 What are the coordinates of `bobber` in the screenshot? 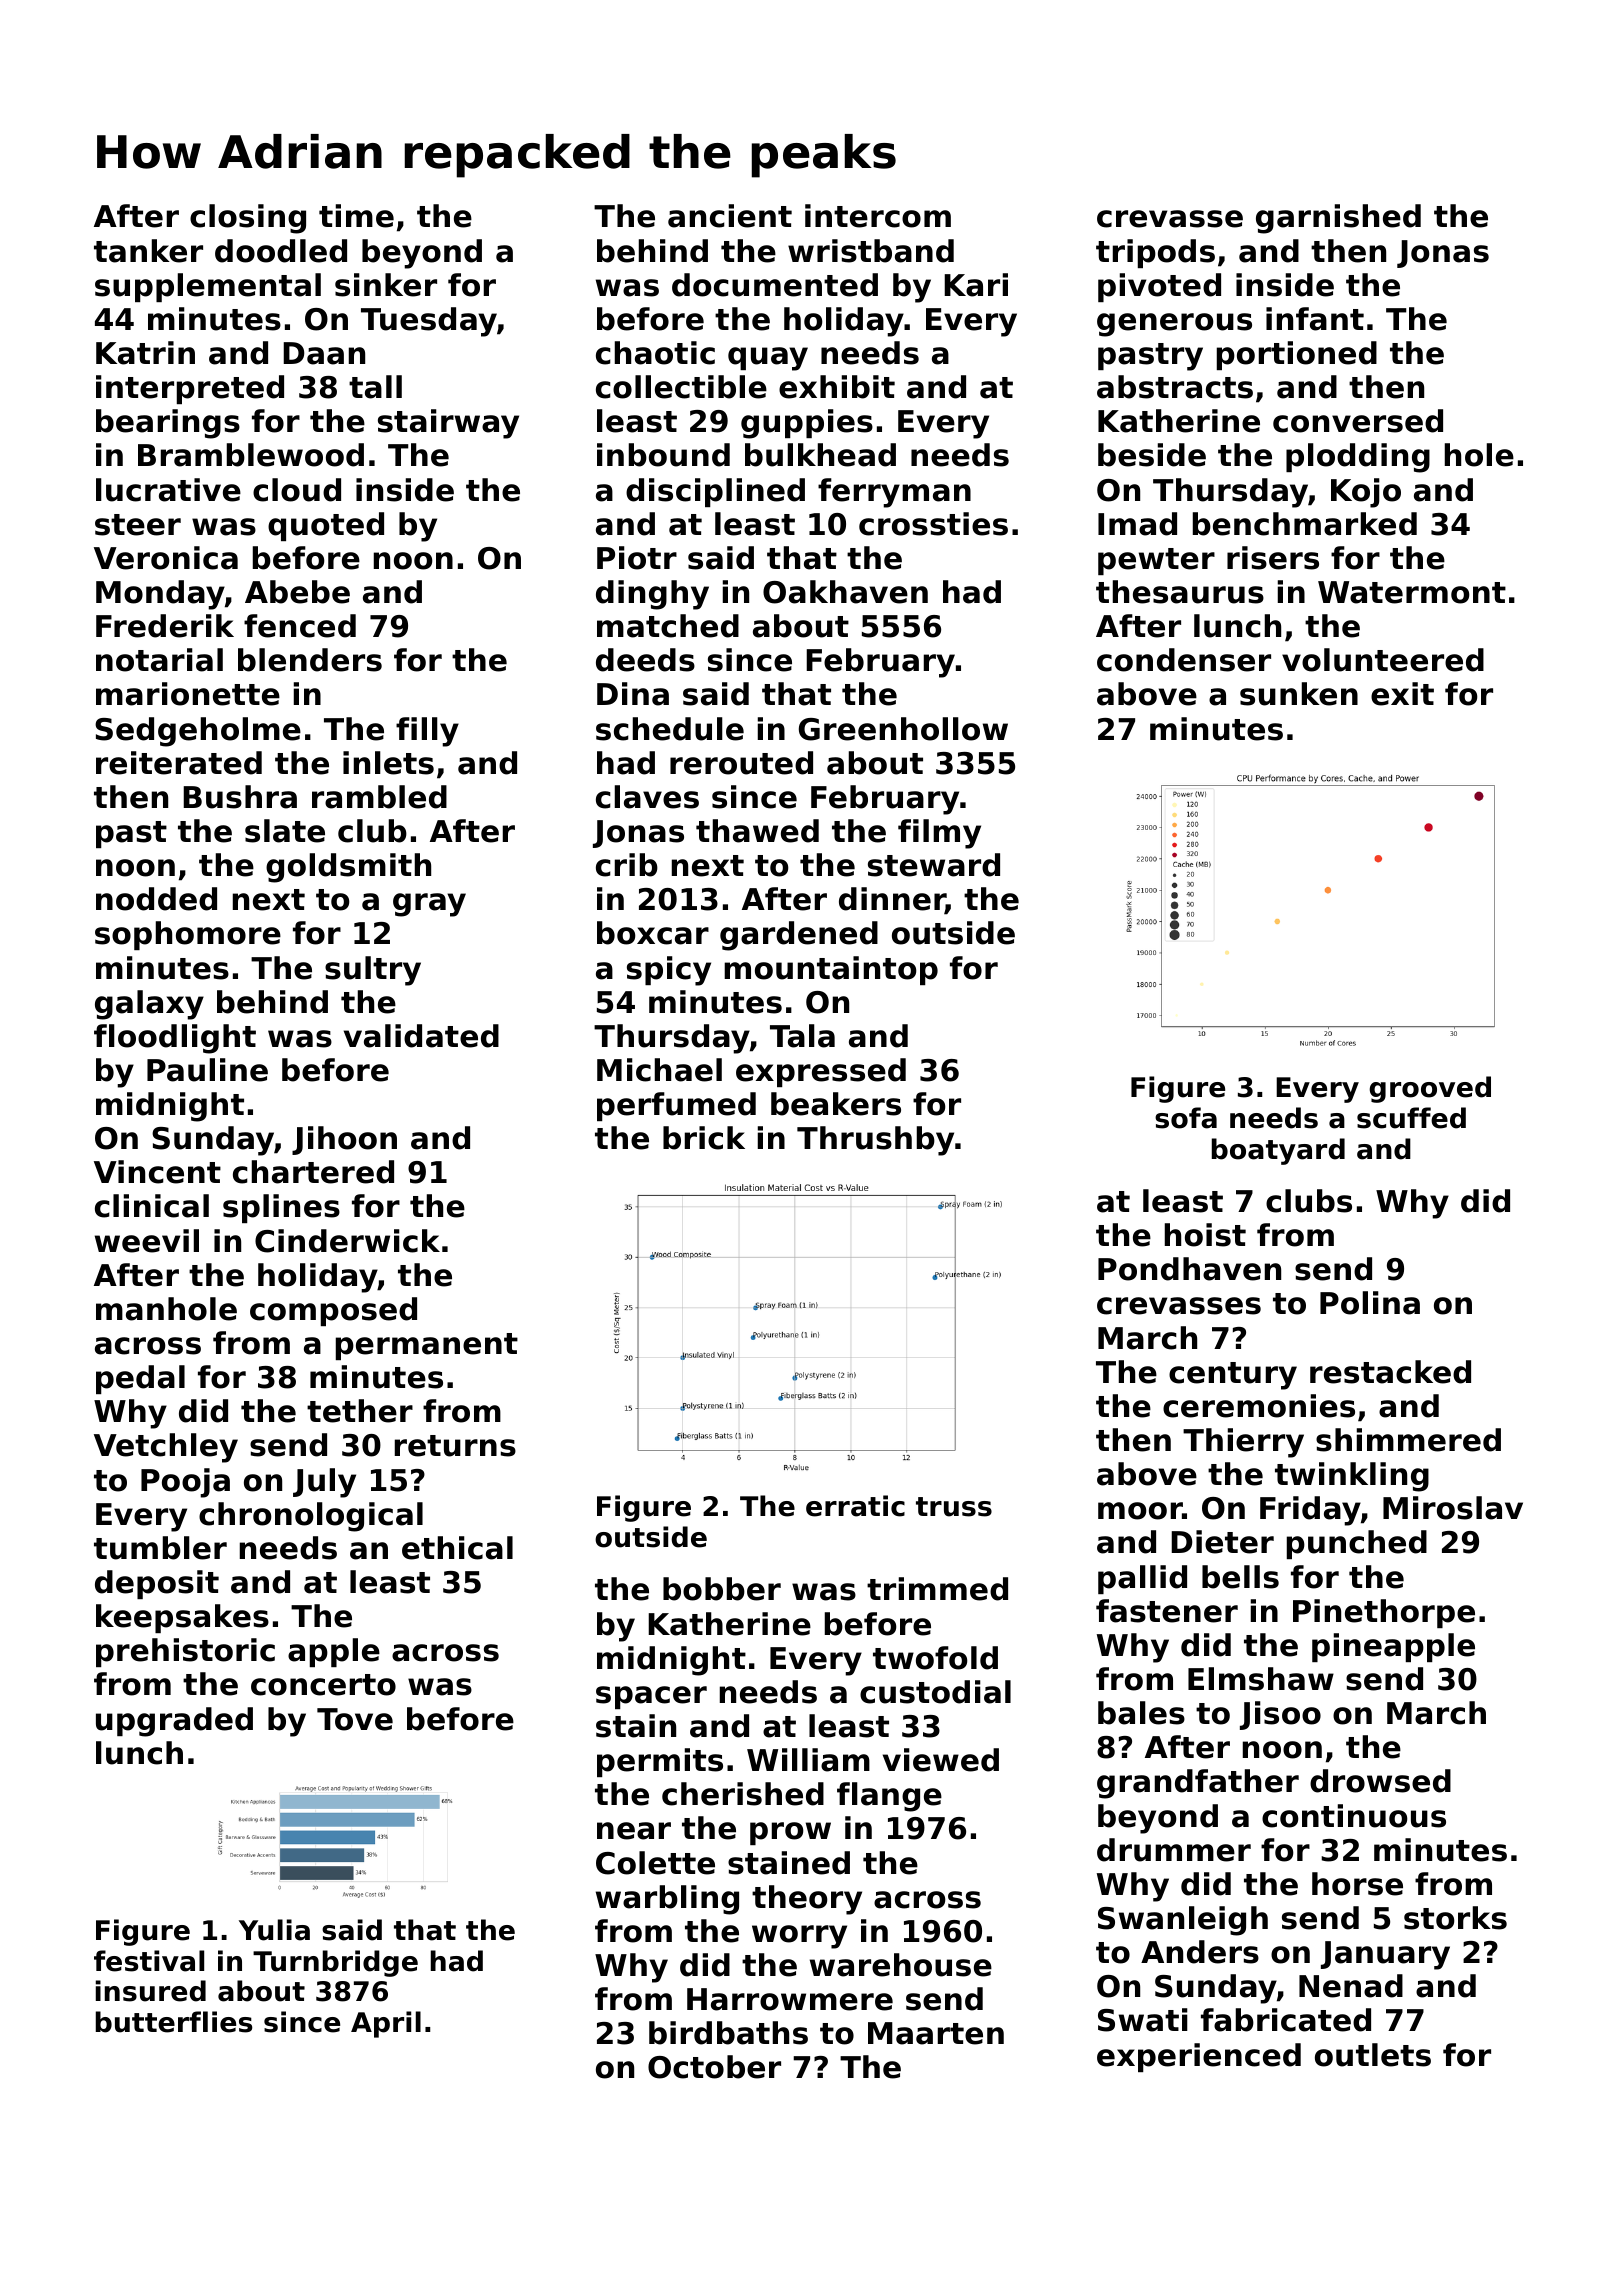 It's located at (722, 1589).
